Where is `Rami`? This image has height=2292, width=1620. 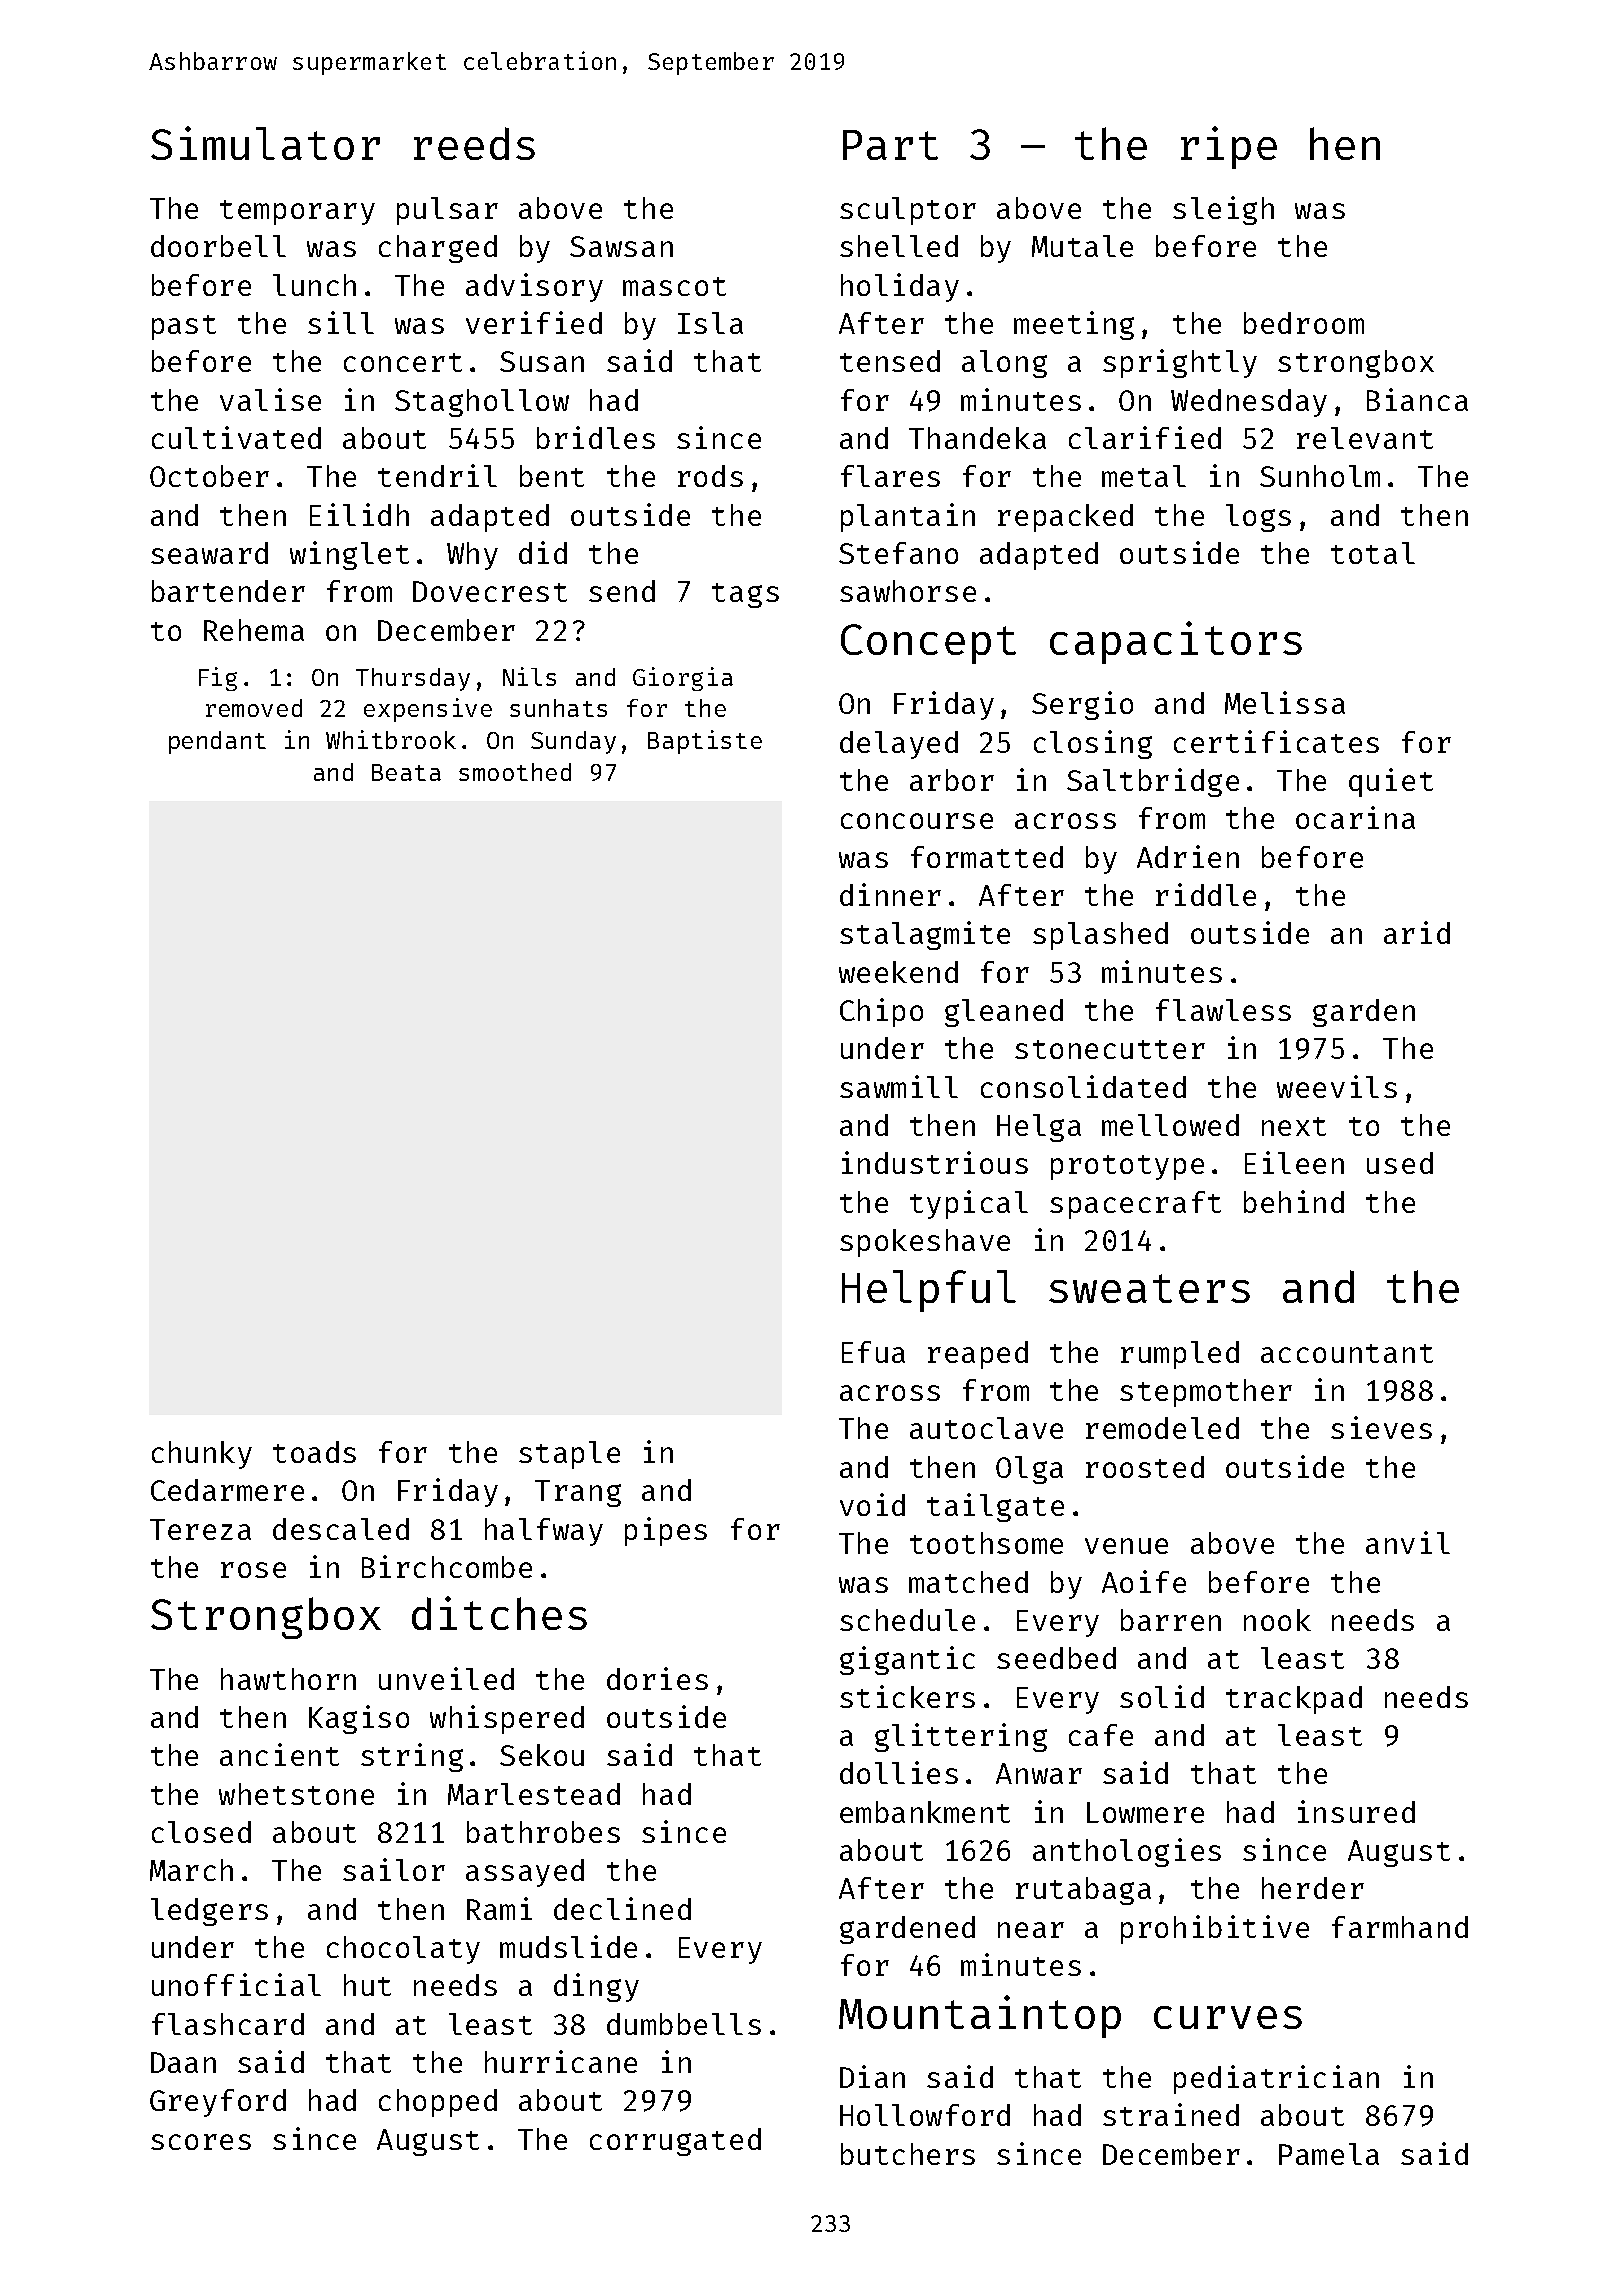
Rami is located at coordinates (499, 1908).
